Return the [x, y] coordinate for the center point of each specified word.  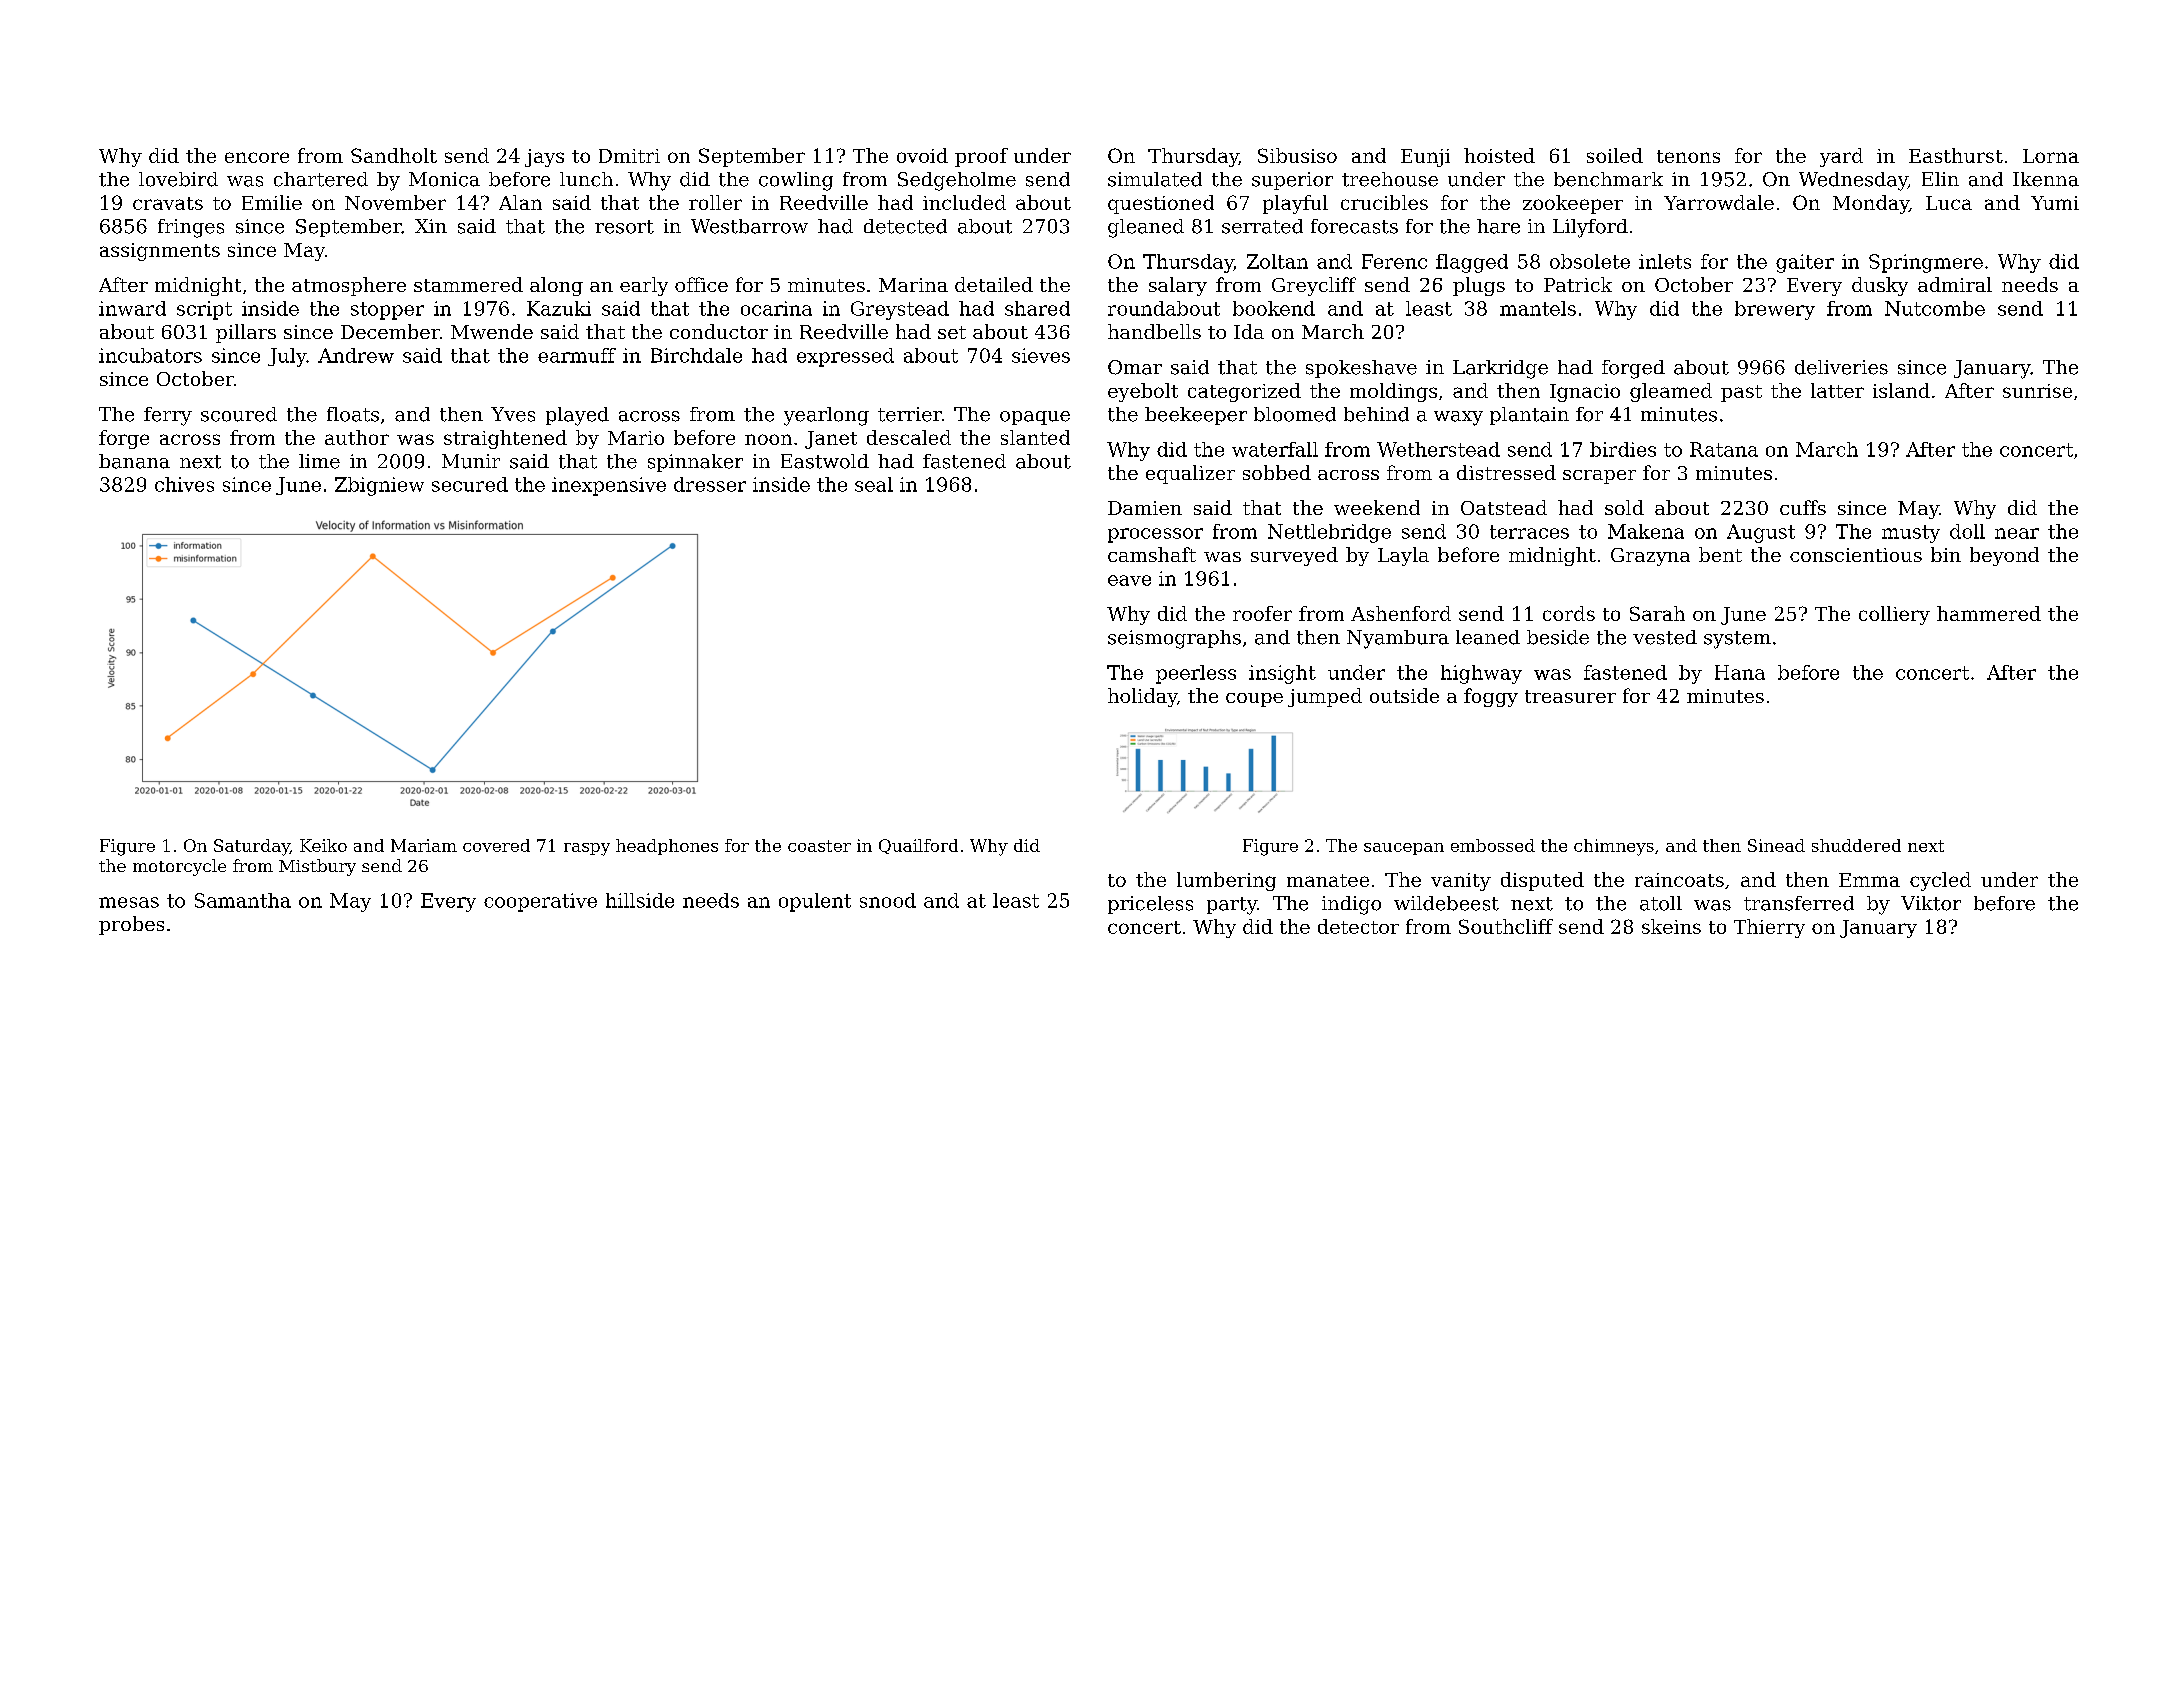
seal [874, 484]
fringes [191, 228]
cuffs [1803, 507]
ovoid [922, 155]
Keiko [323, 845]
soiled [1615, 155]
